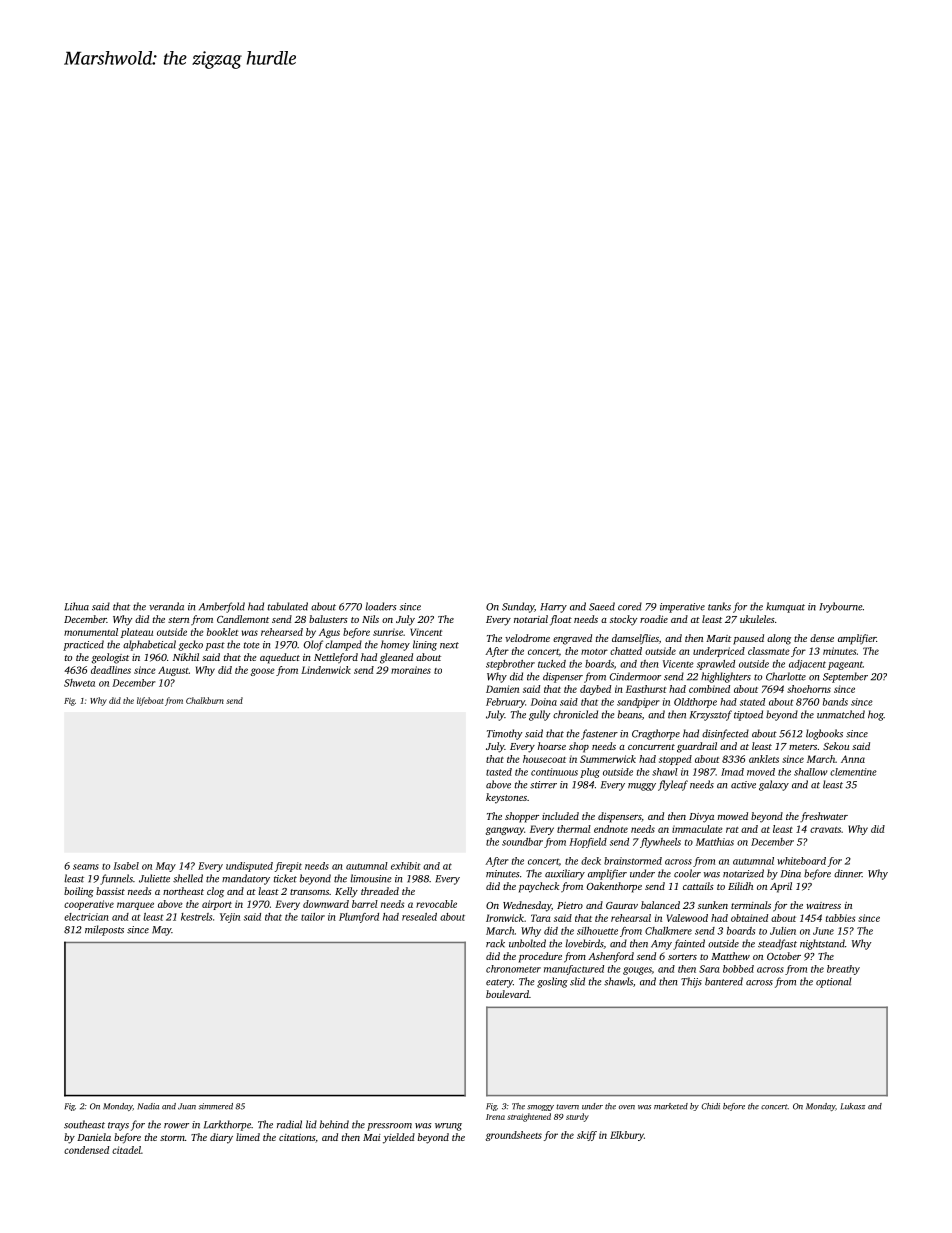  What do you see at coordinates (150, 701) in the page?
I see `lifeboat` at bounding box center [150, 701].
